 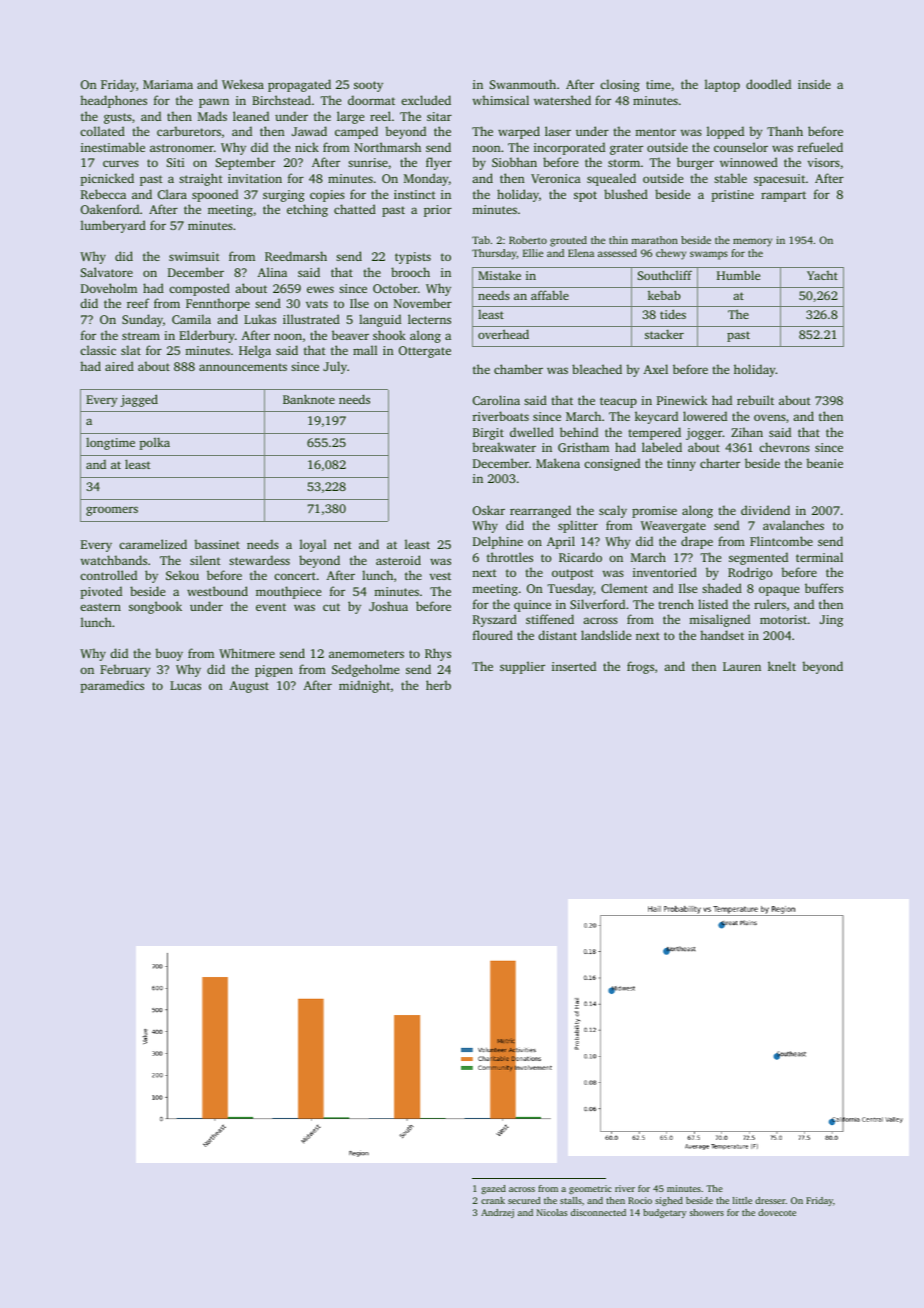 I want to click on Lucas, so click(x=185, y=685).
